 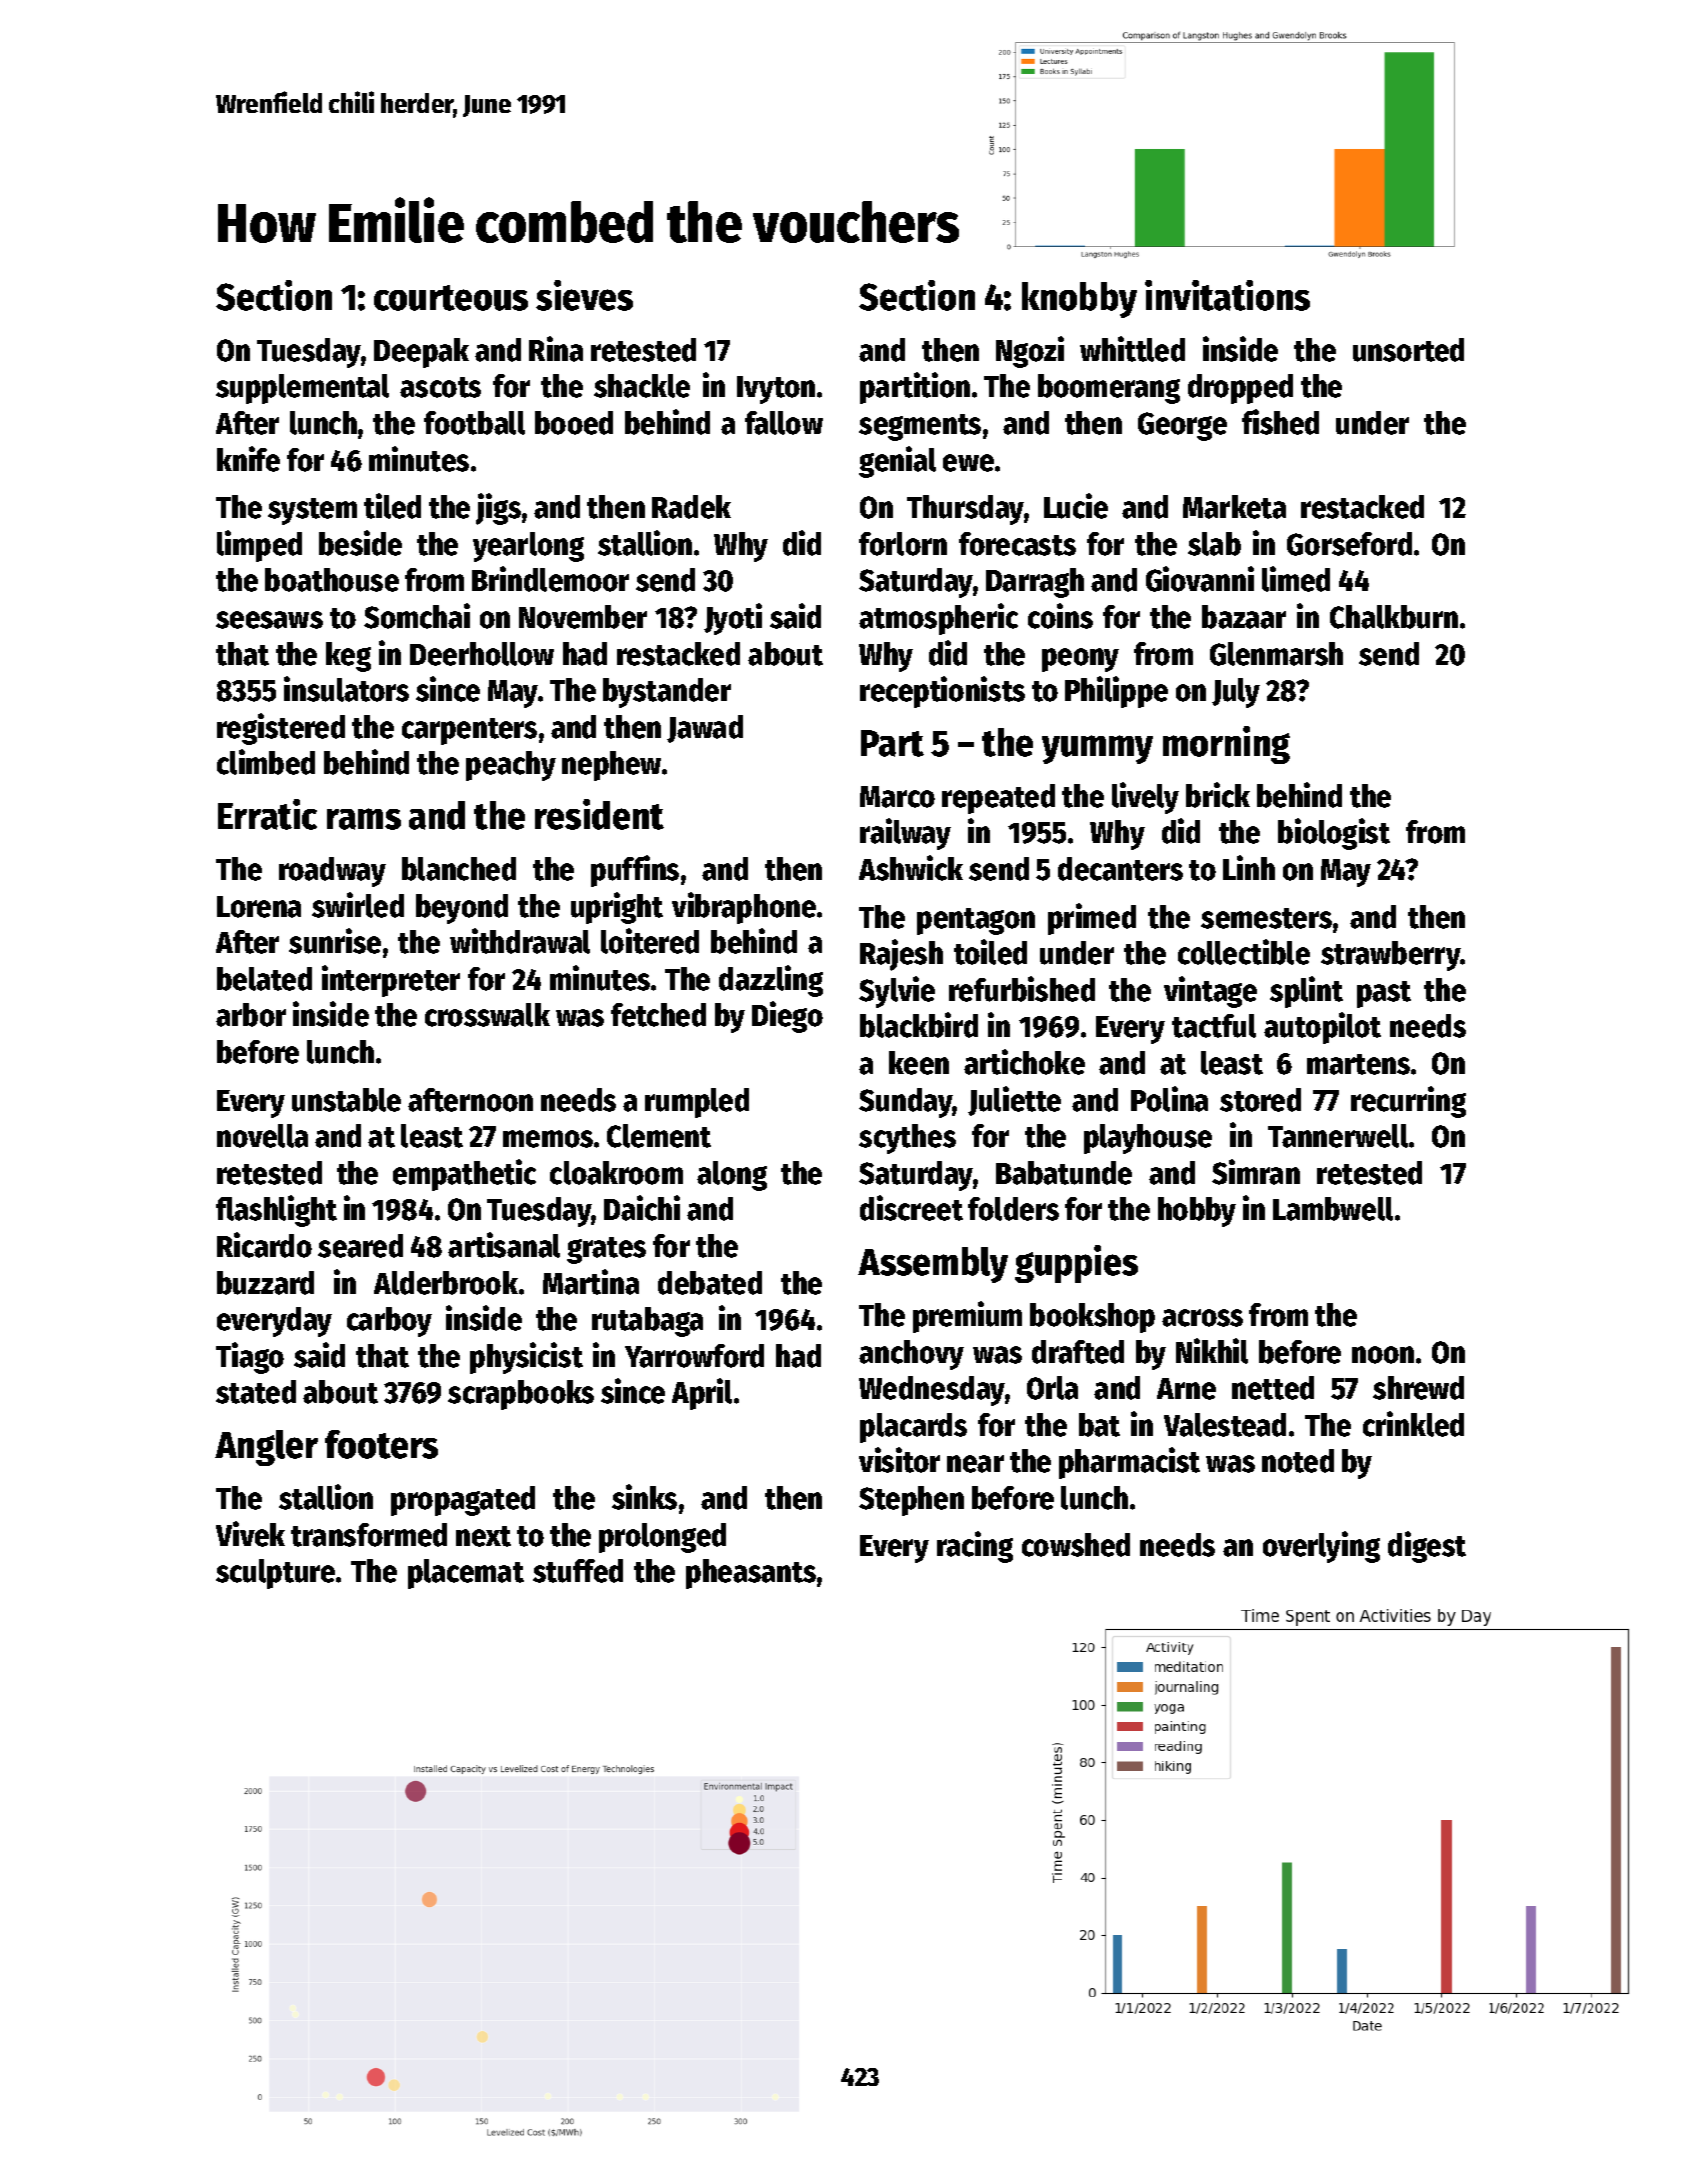 What do you see at coordinates (1234, 507) in the screenshot?
I see `Marketa` at bounding box center [1234, 507].
